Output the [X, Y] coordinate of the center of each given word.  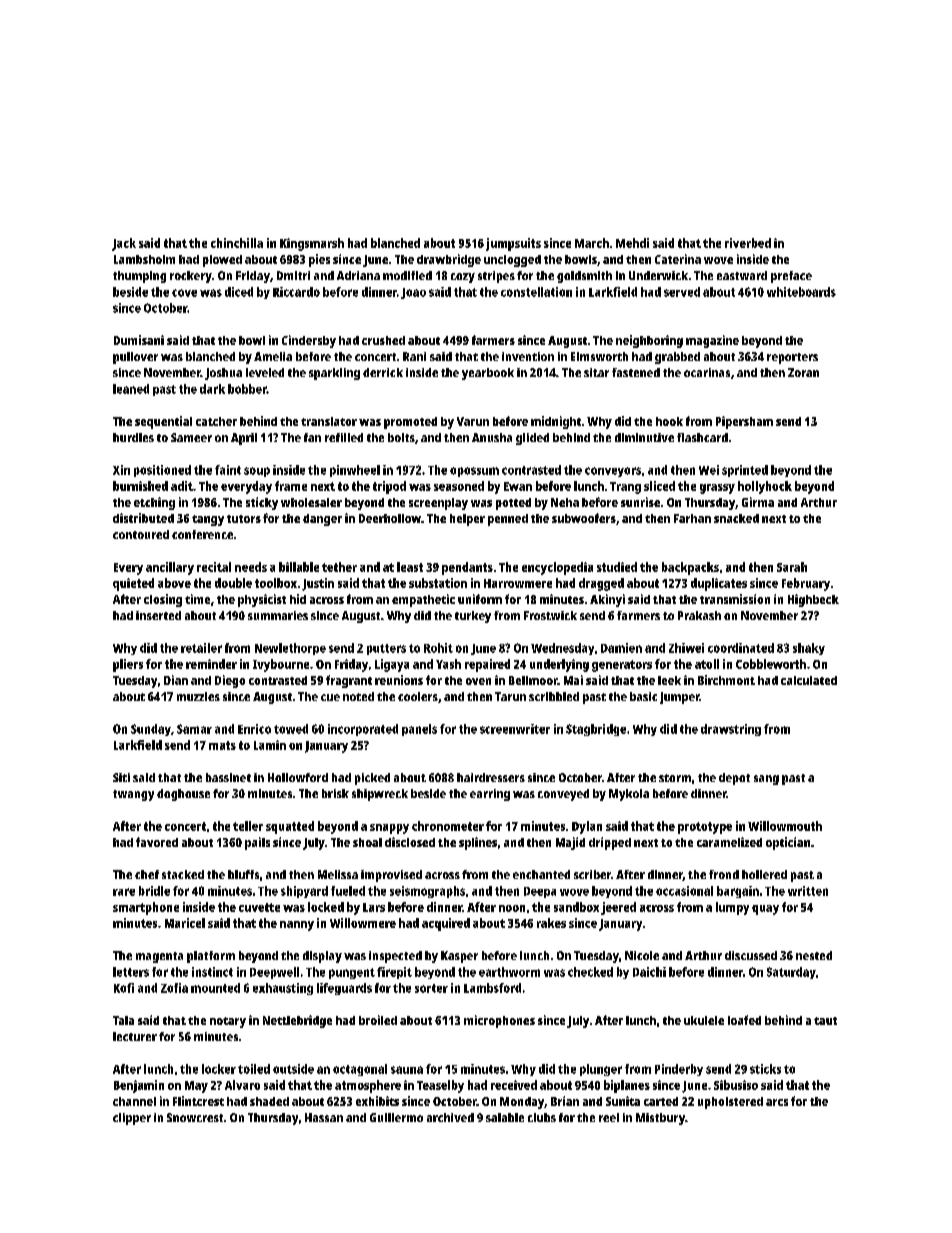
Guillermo [396, 1117]
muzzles [198, 696]
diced [239, 292]
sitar [596, 372]
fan [312, 437]
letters [131, 972]
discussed [751, 955]
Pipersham [744, 422]
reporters [792, 358]
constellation [536, 292]
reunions [399, 680]
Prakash [699, 615]
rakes [551, 923]
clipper [132, 1119]
